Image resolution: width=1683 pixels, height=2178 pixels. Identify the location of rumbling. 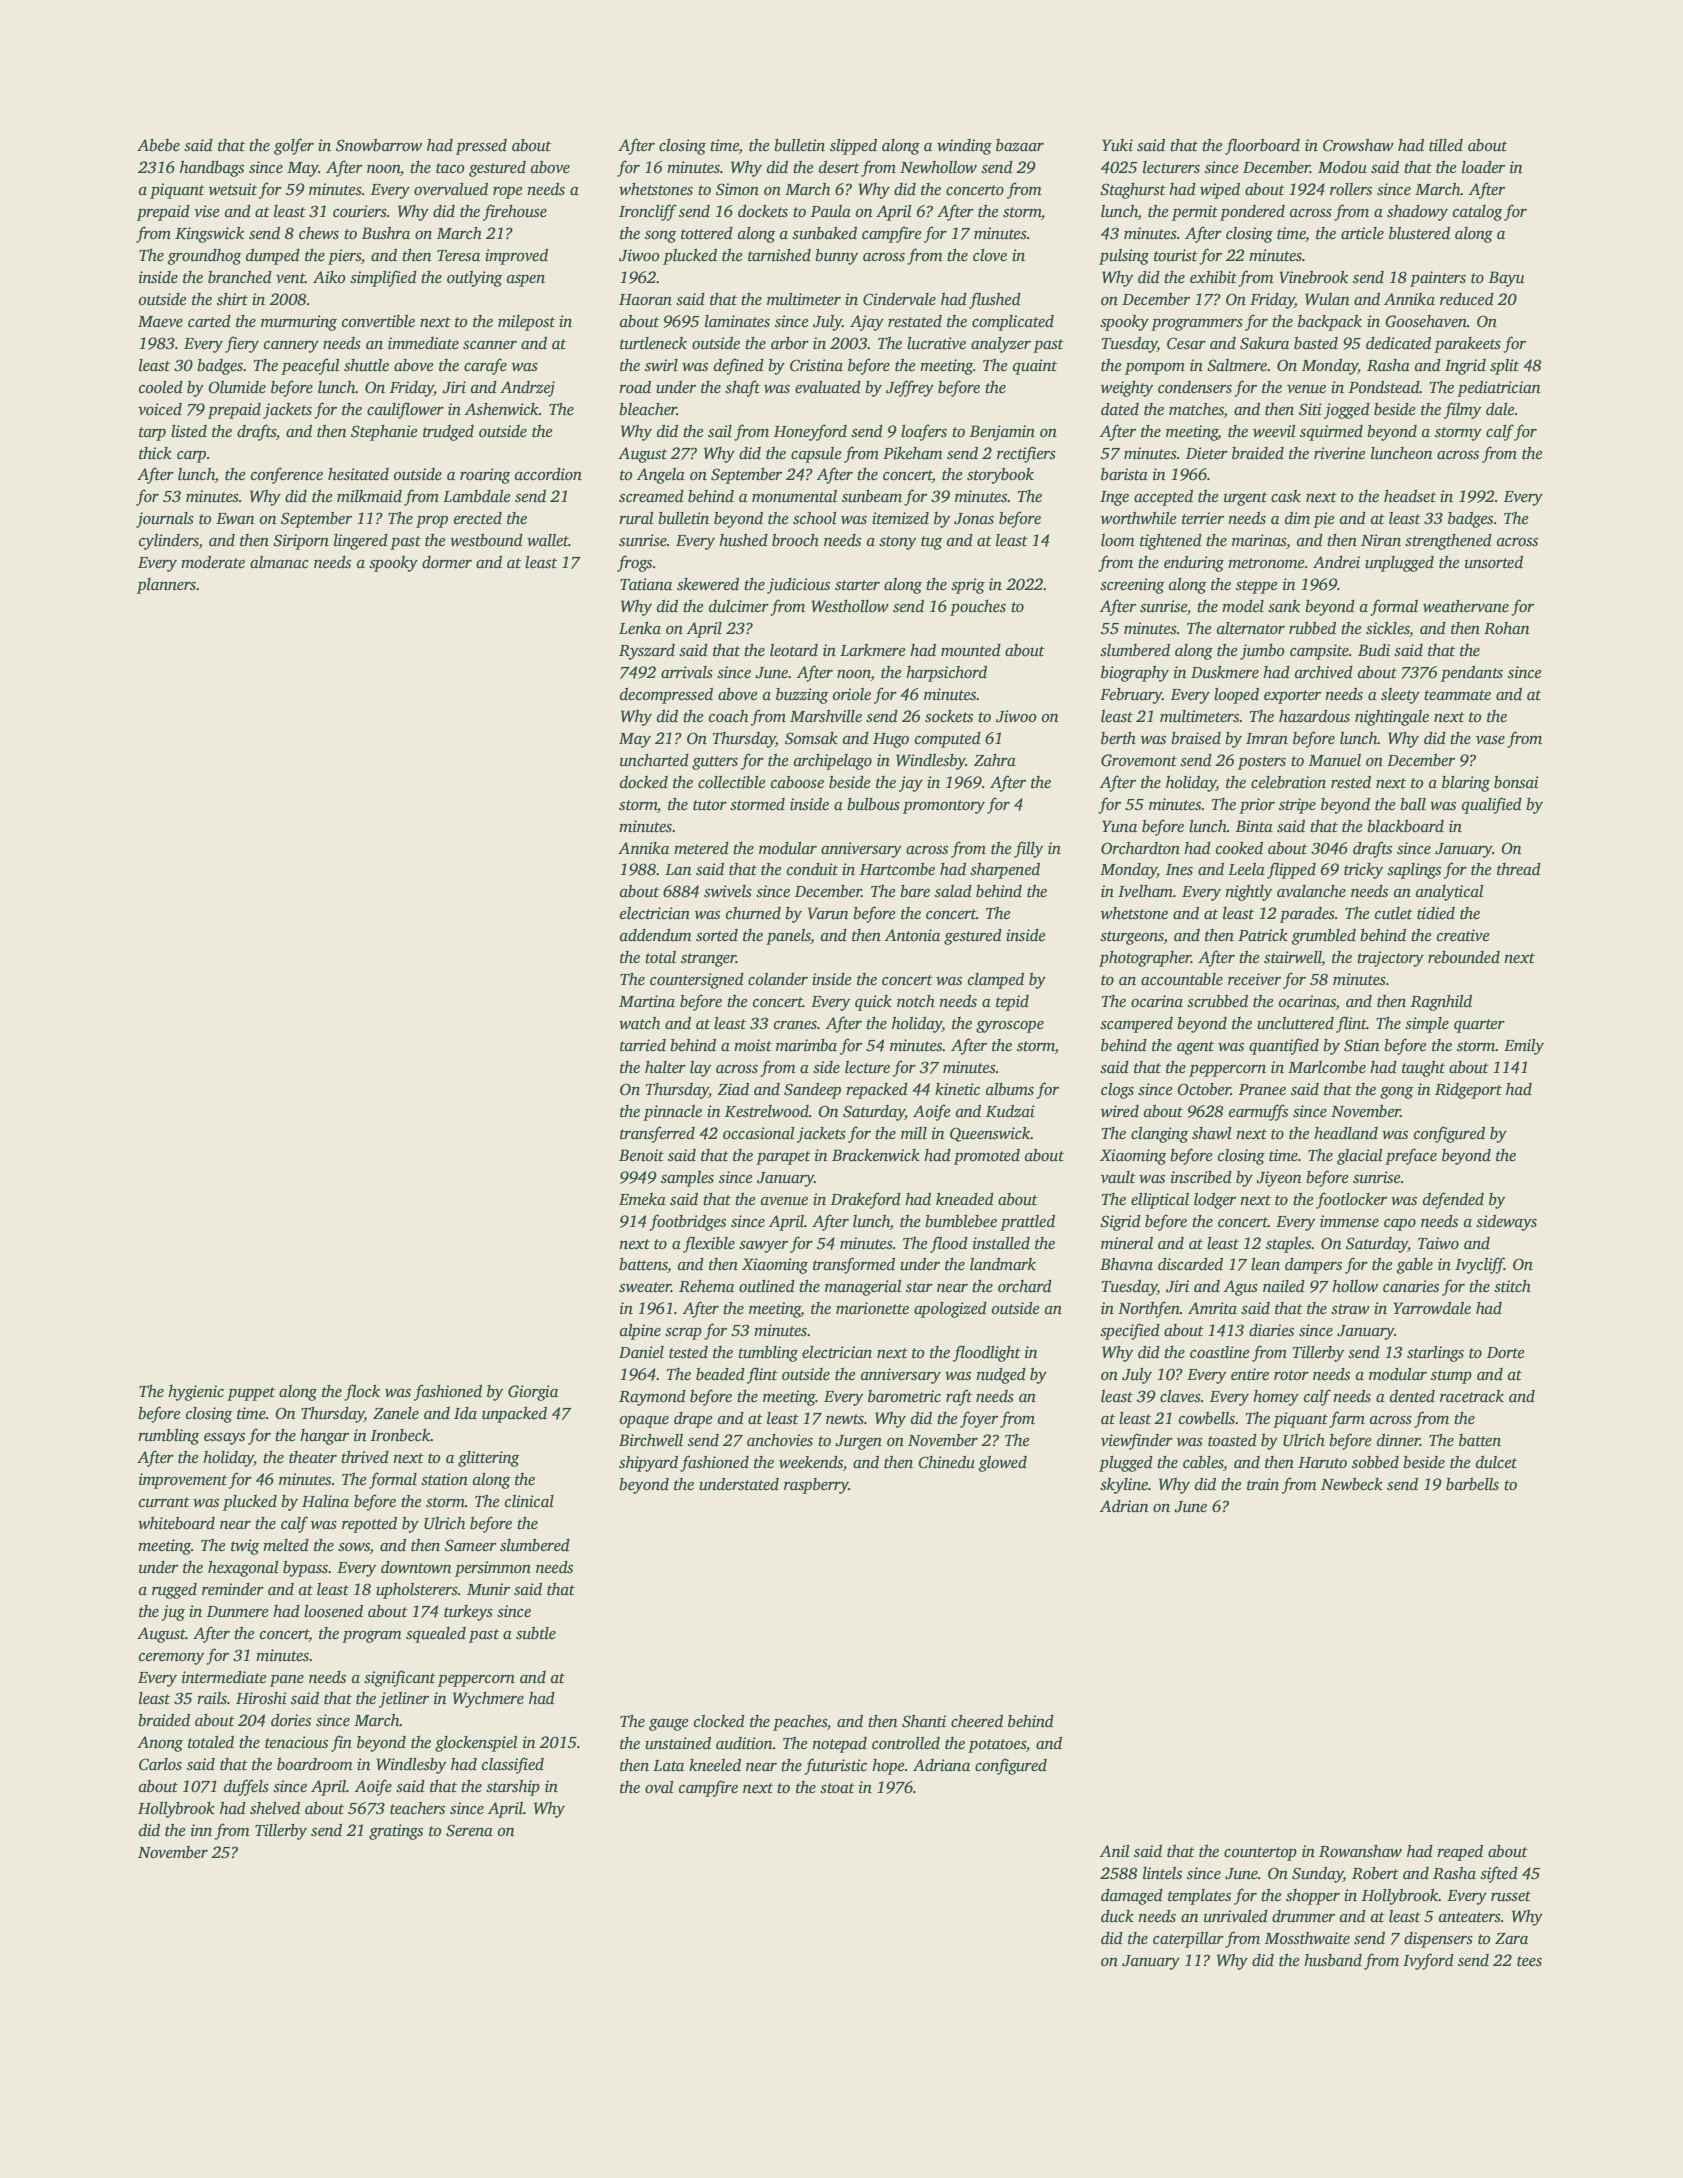
(169, 1437).
